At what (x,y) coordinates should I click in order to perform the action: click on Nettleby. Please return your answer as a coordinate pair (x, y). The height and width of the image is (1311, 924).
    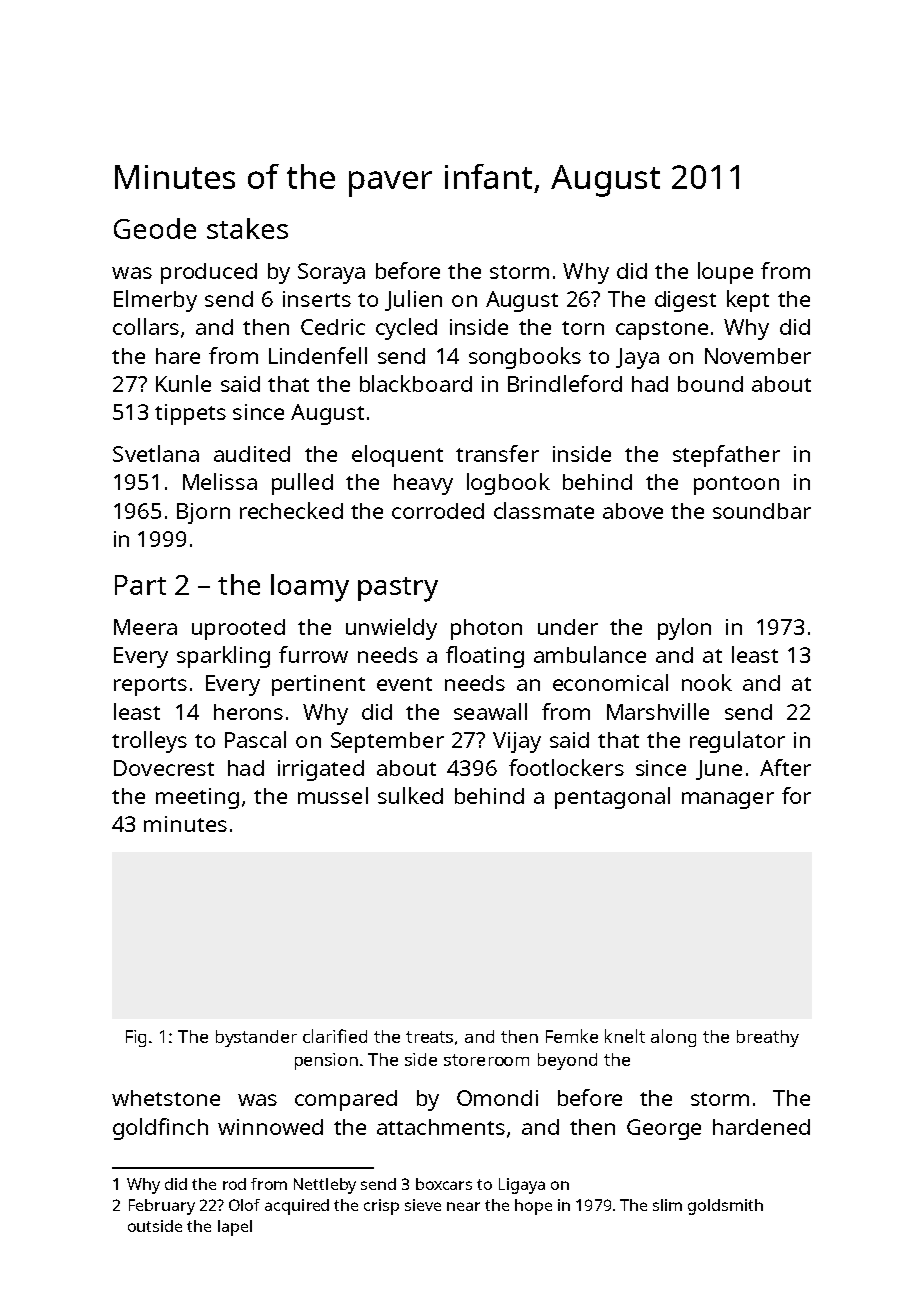
    Looking at the image, I should click on (325, 1186).
